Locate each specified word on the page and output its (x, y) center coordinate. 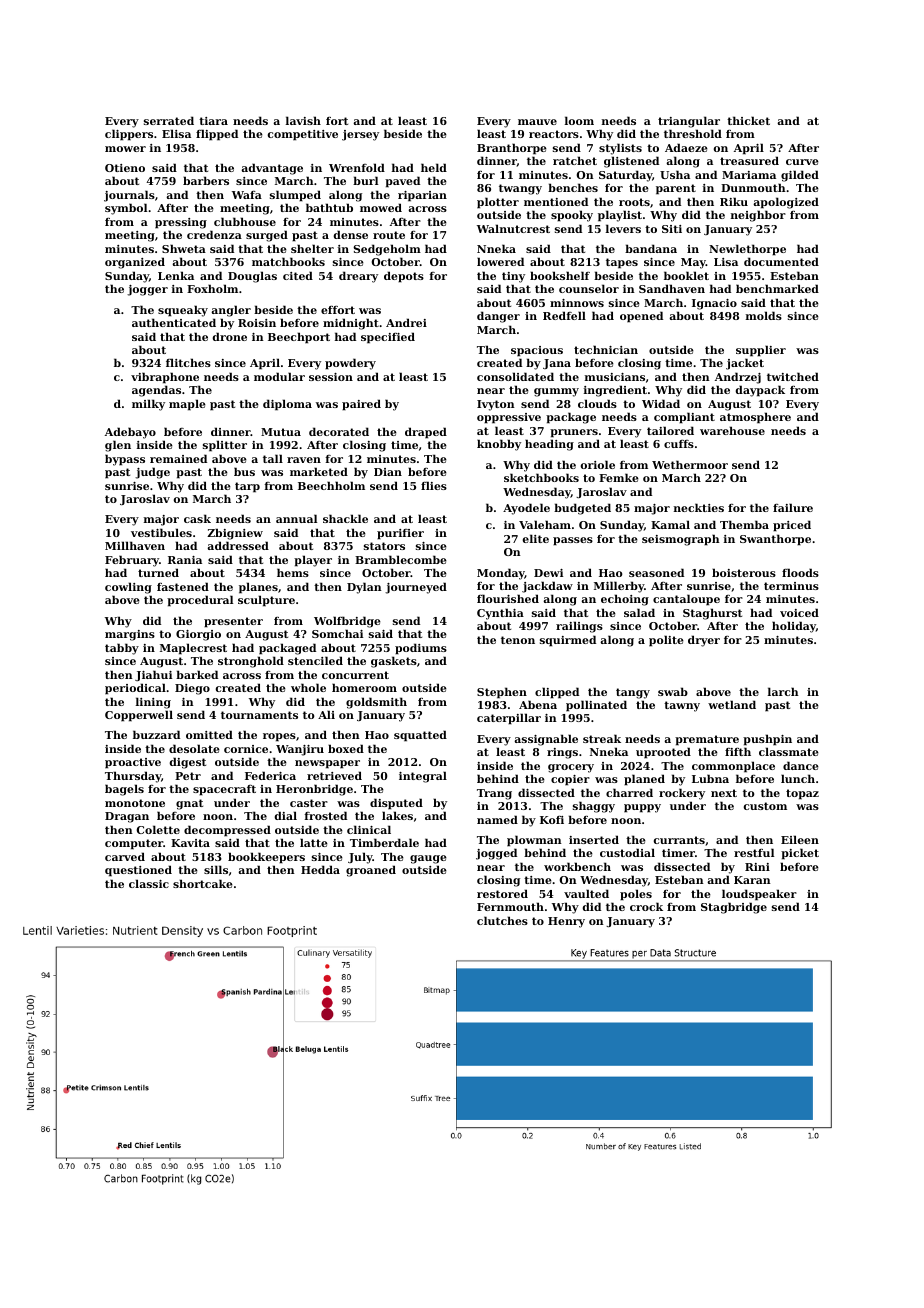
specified (388, 338)
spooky (572, 216)
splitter (225, 446)
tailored (670, 430)
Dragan (127, 817)
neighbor (758, 216)
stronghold (251, 662)
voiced (799, 612)
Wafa (247, 195)
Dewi (548, 573)
